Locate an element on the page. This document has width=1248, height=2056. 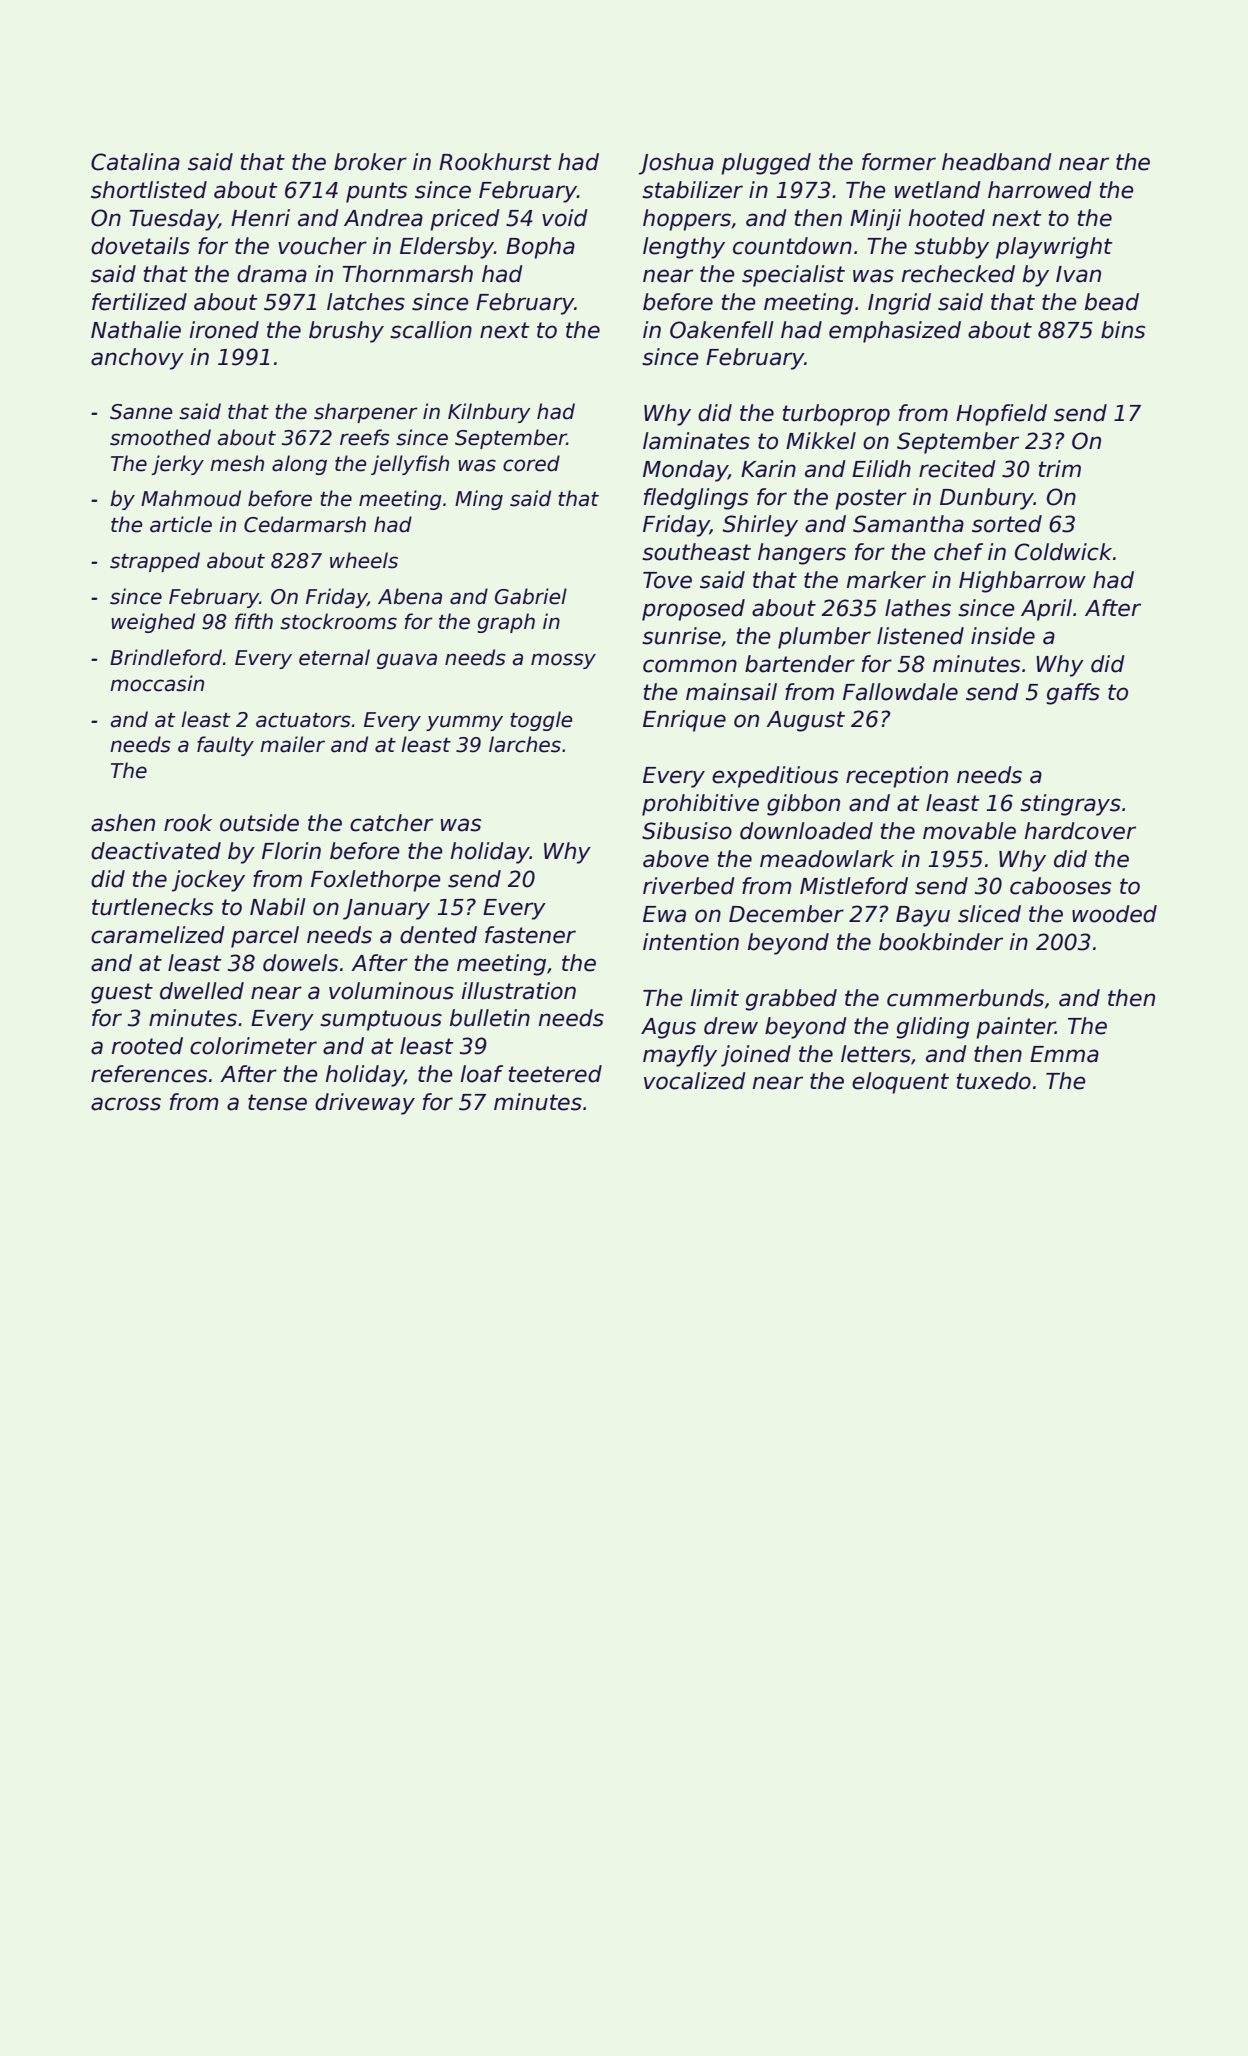
Joshua is located at coordinates (676, 164).
